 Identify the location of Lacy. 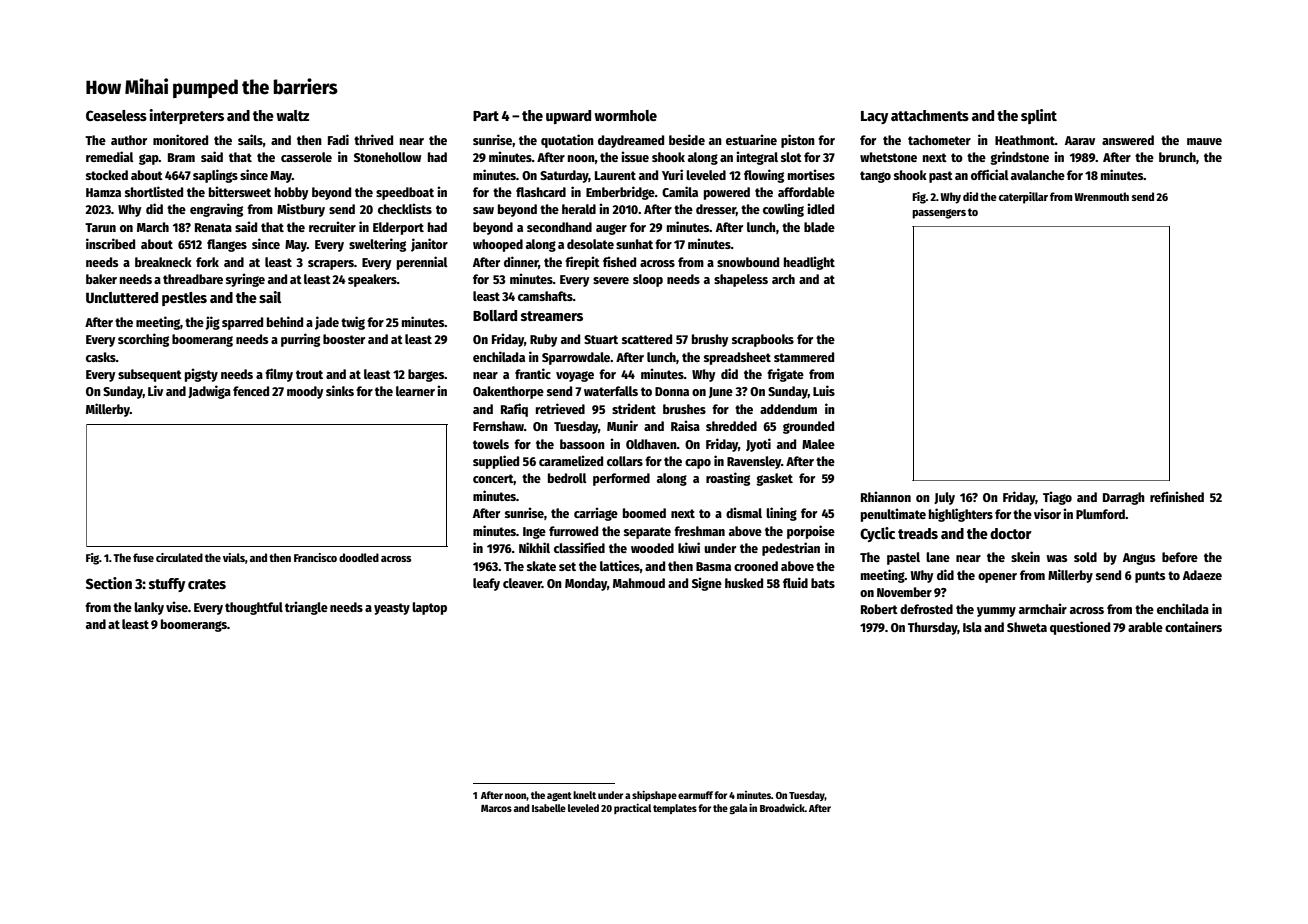
(874, 117).
